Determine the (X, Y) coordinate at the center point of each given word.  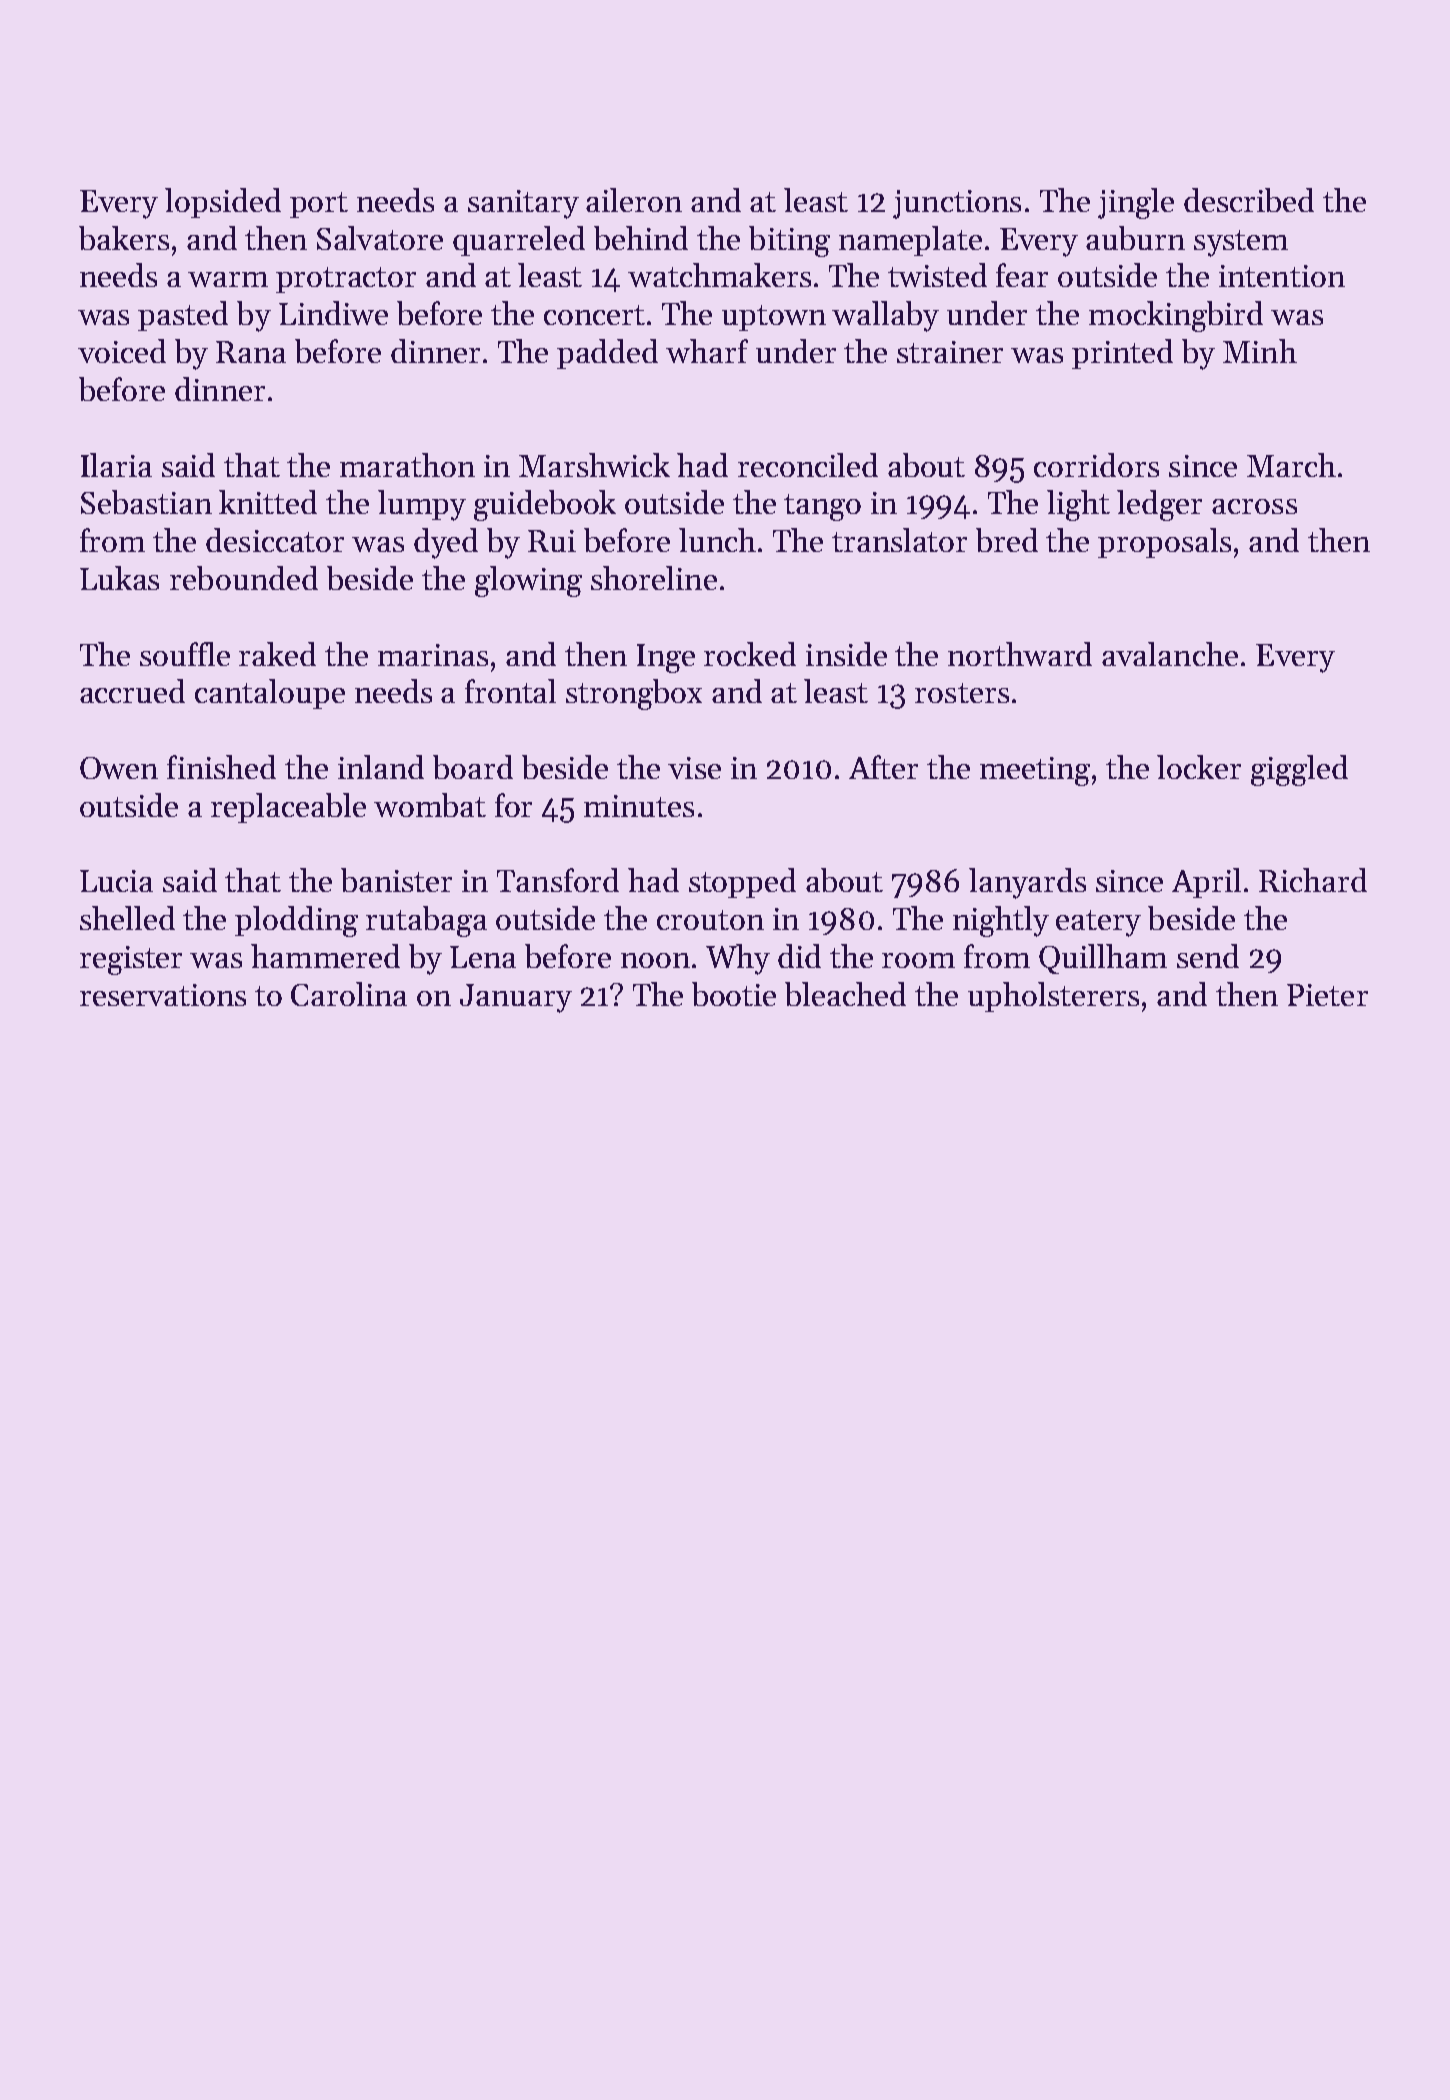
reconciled (808, 465)
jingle (1136, 203)
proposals (1164, 543)
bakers (124, 238)
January (516, 998)
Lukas (119, 578)
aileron (634, 200)
